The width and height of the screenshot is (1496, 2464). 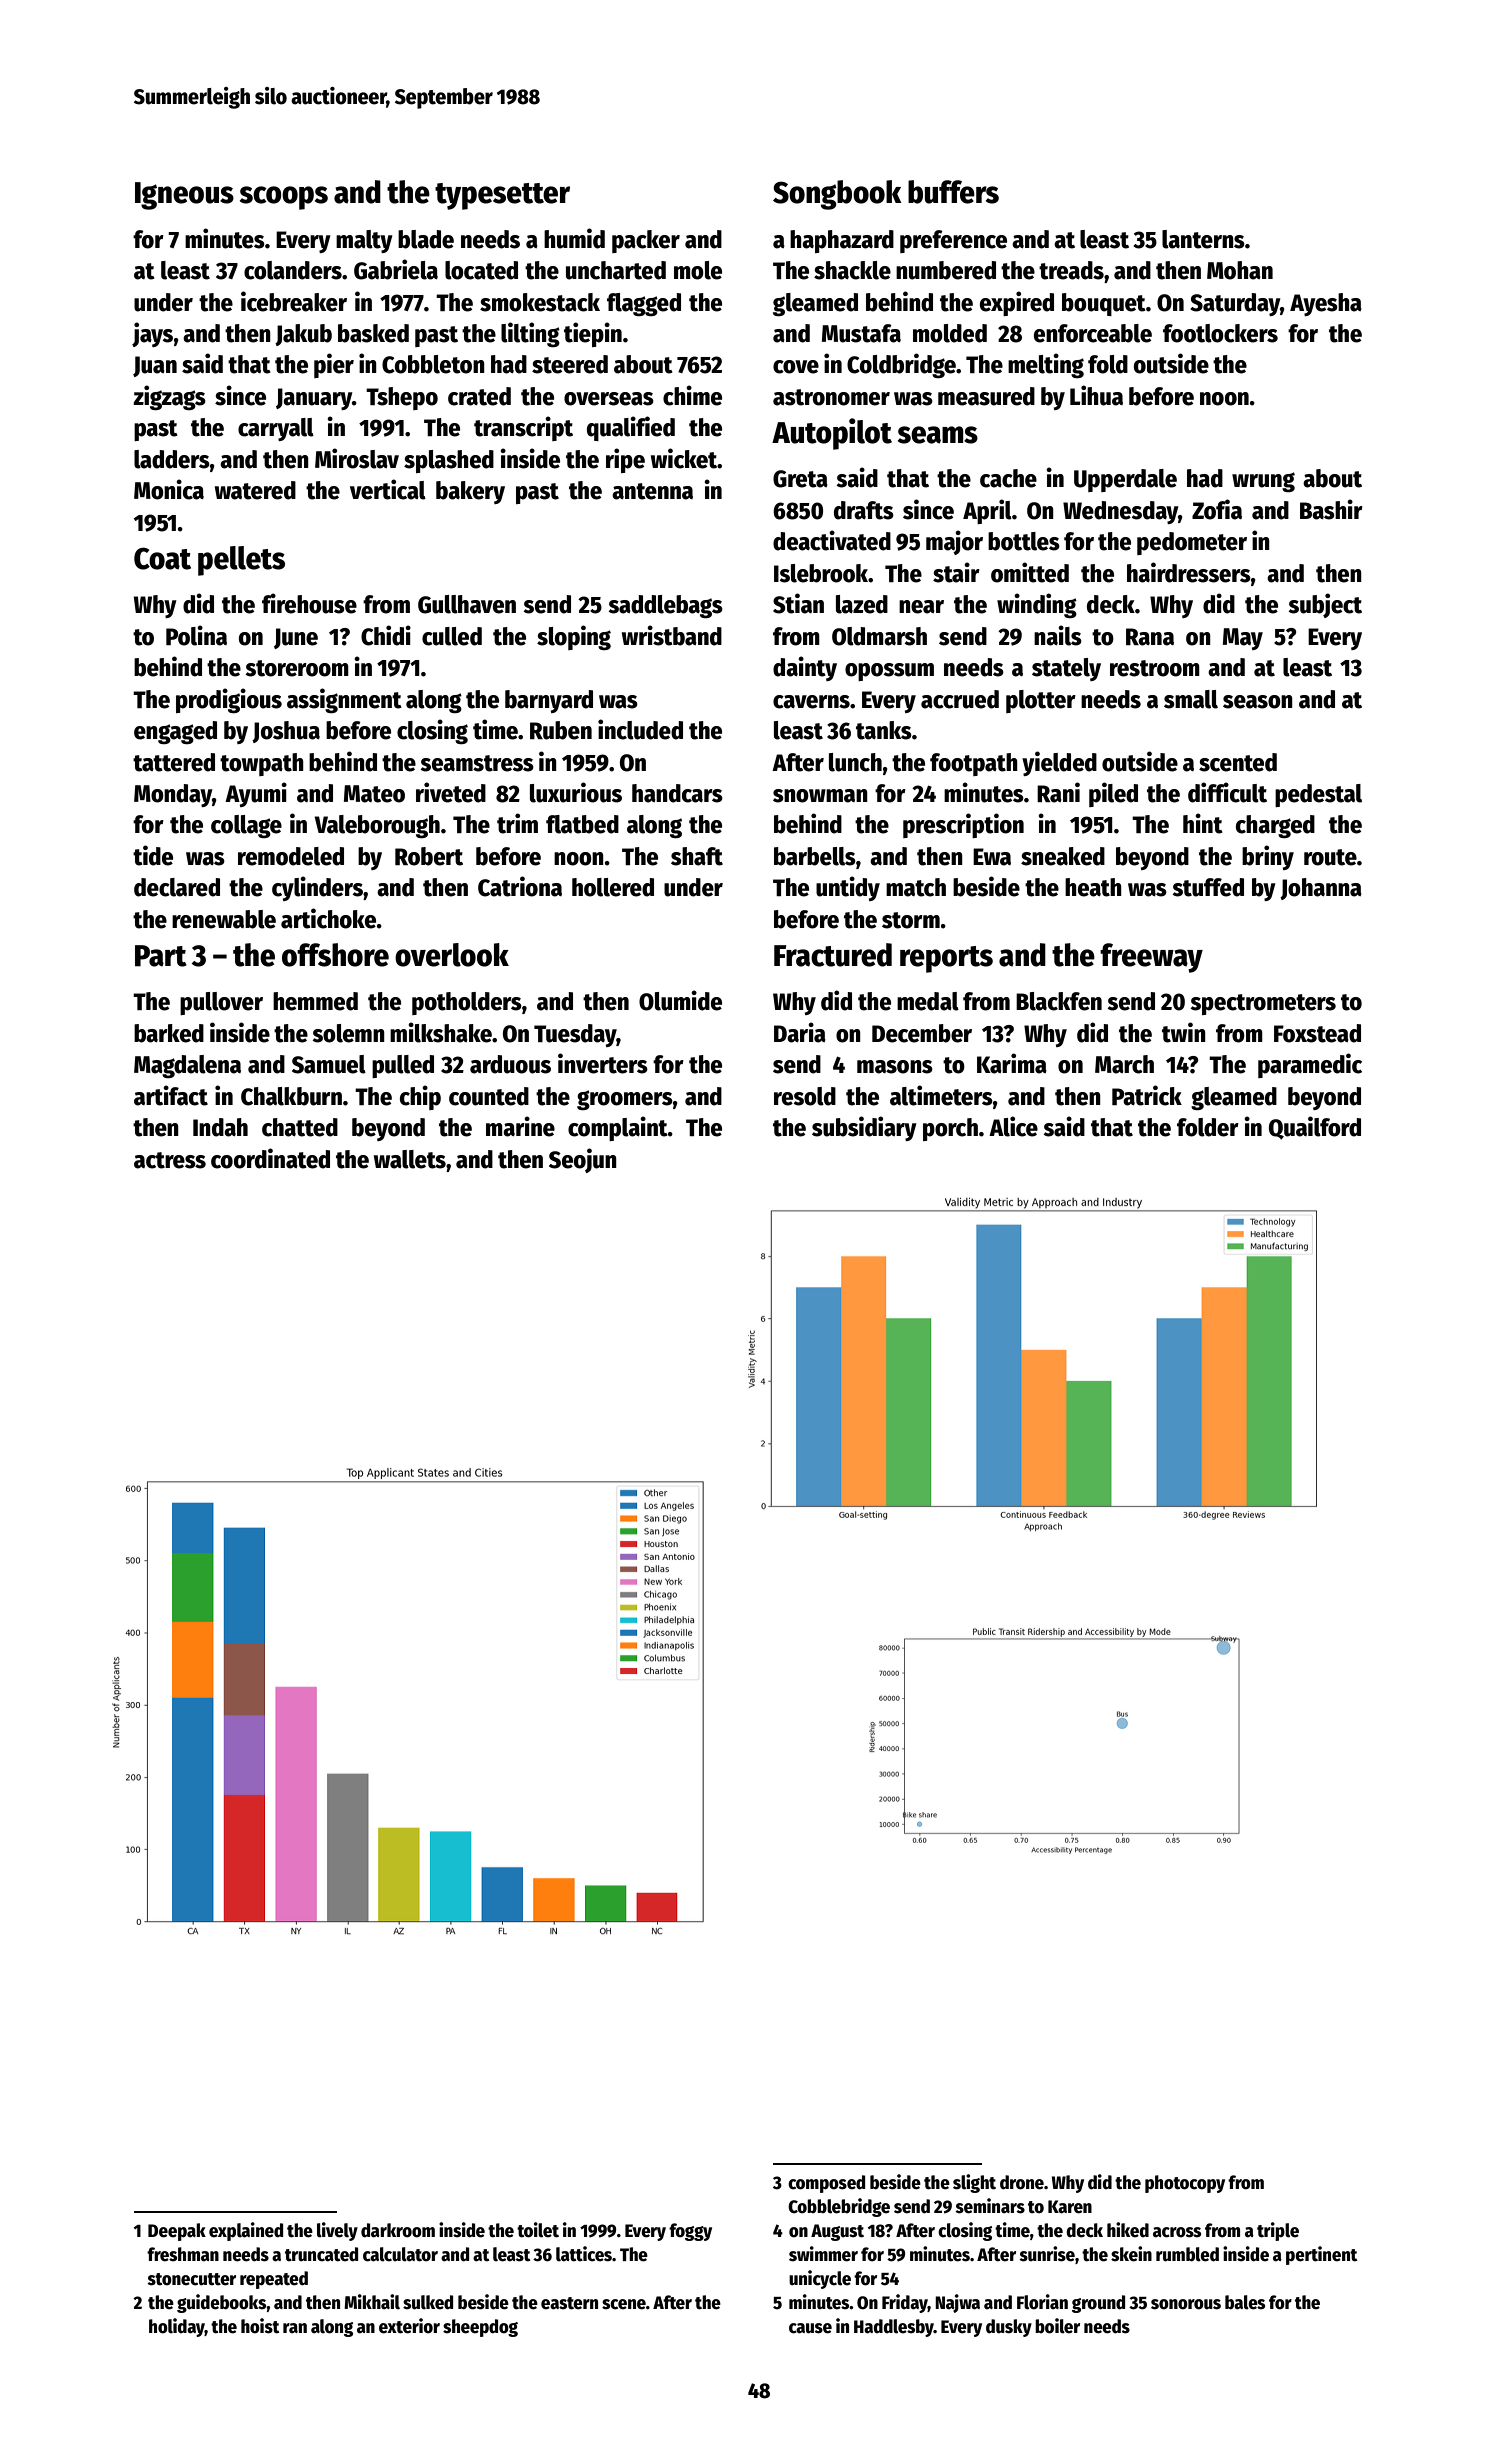 I want to click on Igneous, so click(x=184, y=196).
